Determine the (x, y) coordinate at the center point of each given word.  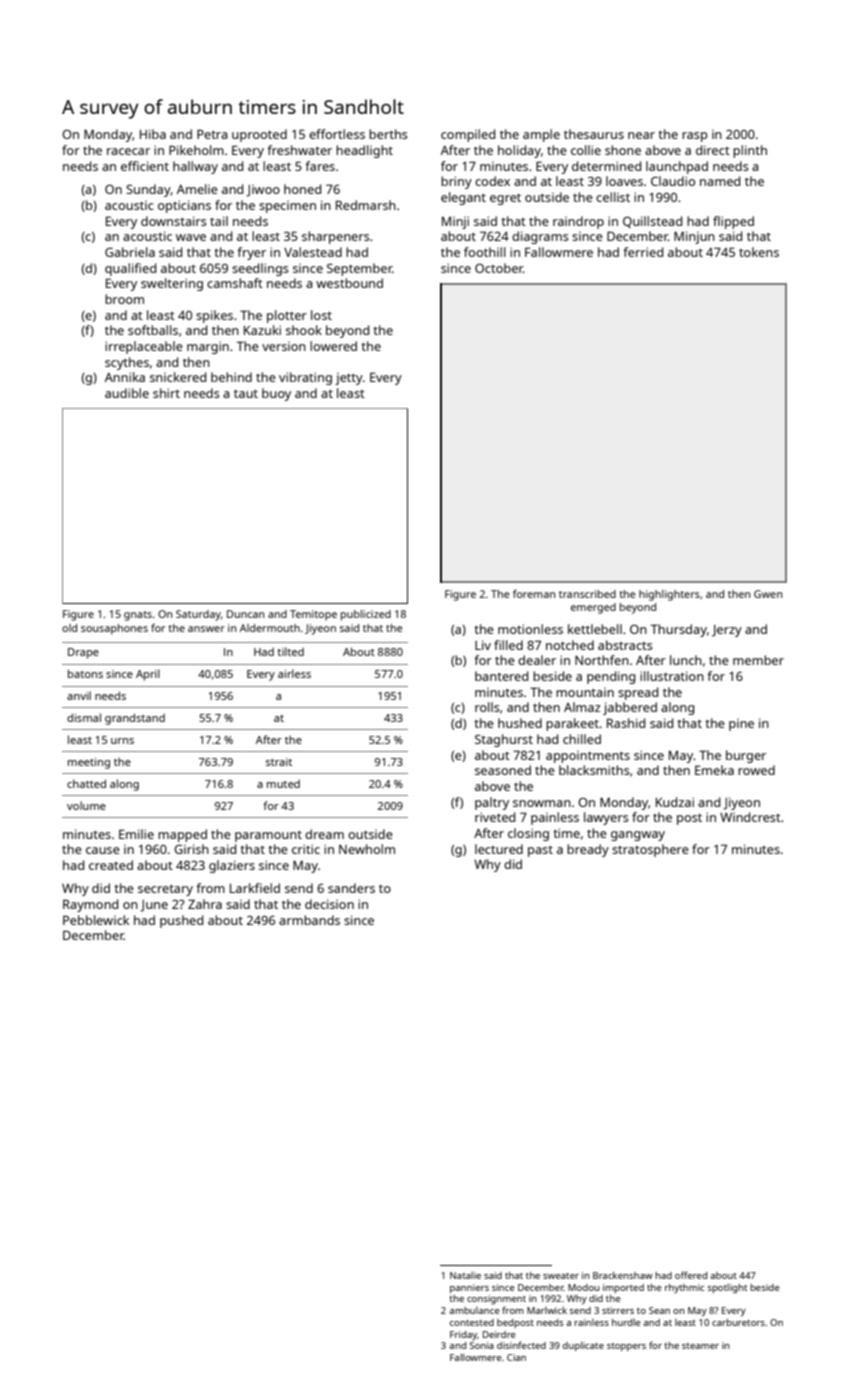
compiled (468, 135)
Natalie (465, 1275)
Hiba (153, 134)
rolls (487, 707)
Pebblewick (96, 920)
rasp (695, 137)
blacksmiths (594, 770)
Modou (583, 1287)
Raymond (90, 905)
